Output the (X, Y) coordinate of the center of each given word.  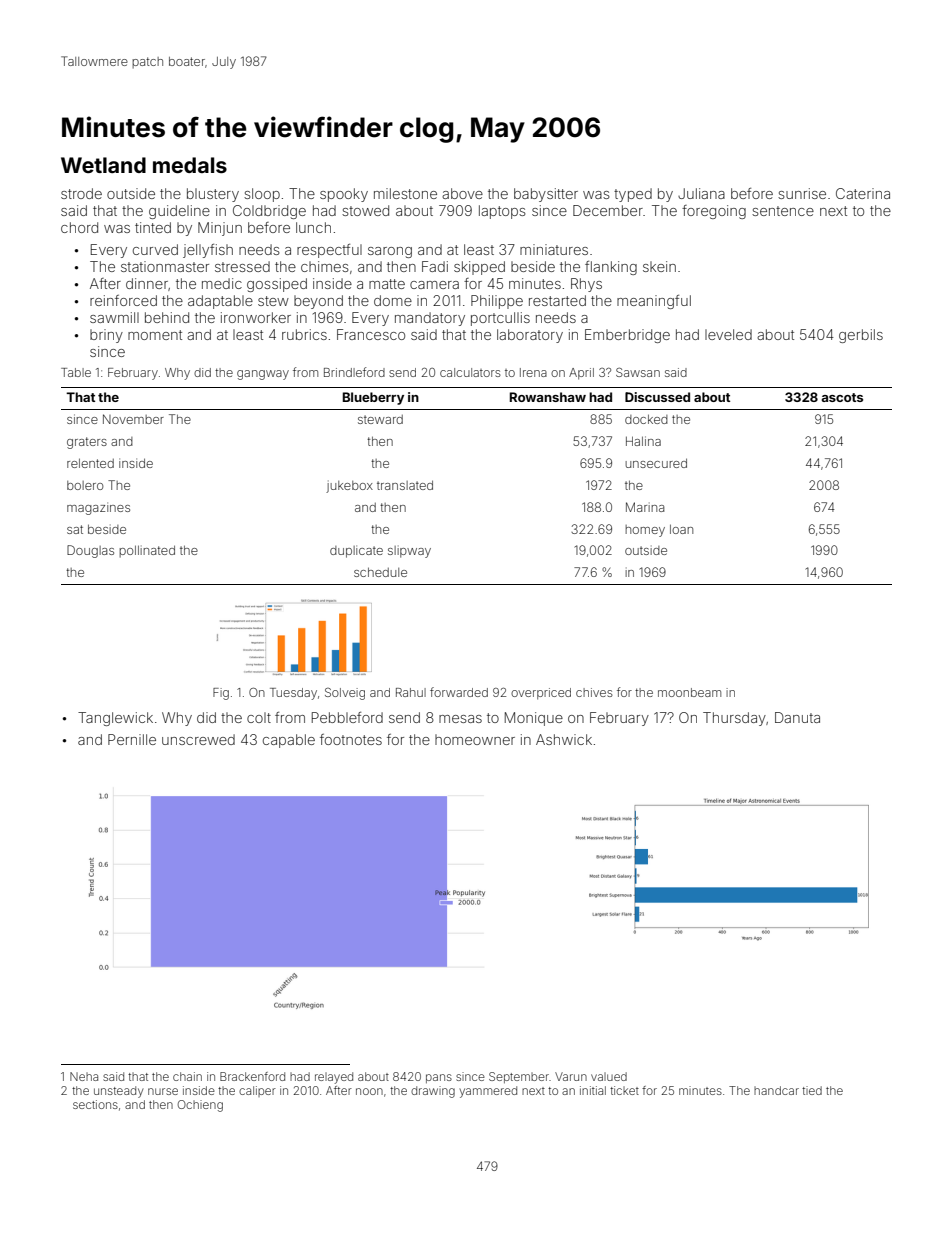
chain (187, 1076)
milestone (405, 193)
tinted (153, 227)
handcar (776, 1090)
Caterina (863, 193)
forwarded (459, 692)
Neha (84, 1076)
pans (439, 1078)
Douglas (90, 551)
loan (681, 529)
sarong (390, 252)
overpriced (541, 694)
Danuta (797, 717)
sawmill (114, 317)
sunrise (802, 193)
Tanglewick (115, 719)
